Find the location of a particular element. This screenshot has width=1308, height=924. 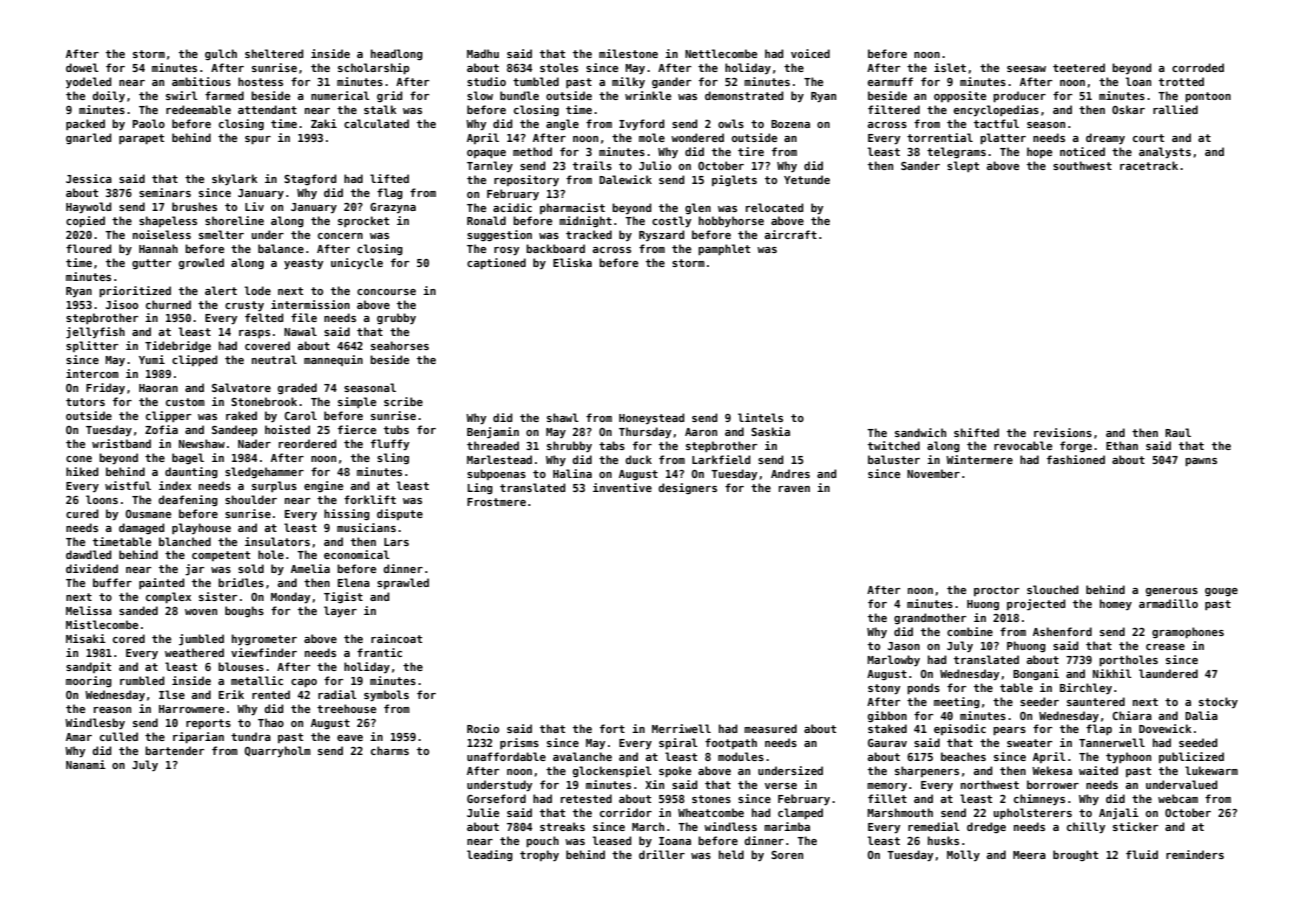

shifted is located at coordinates (976, 432).
